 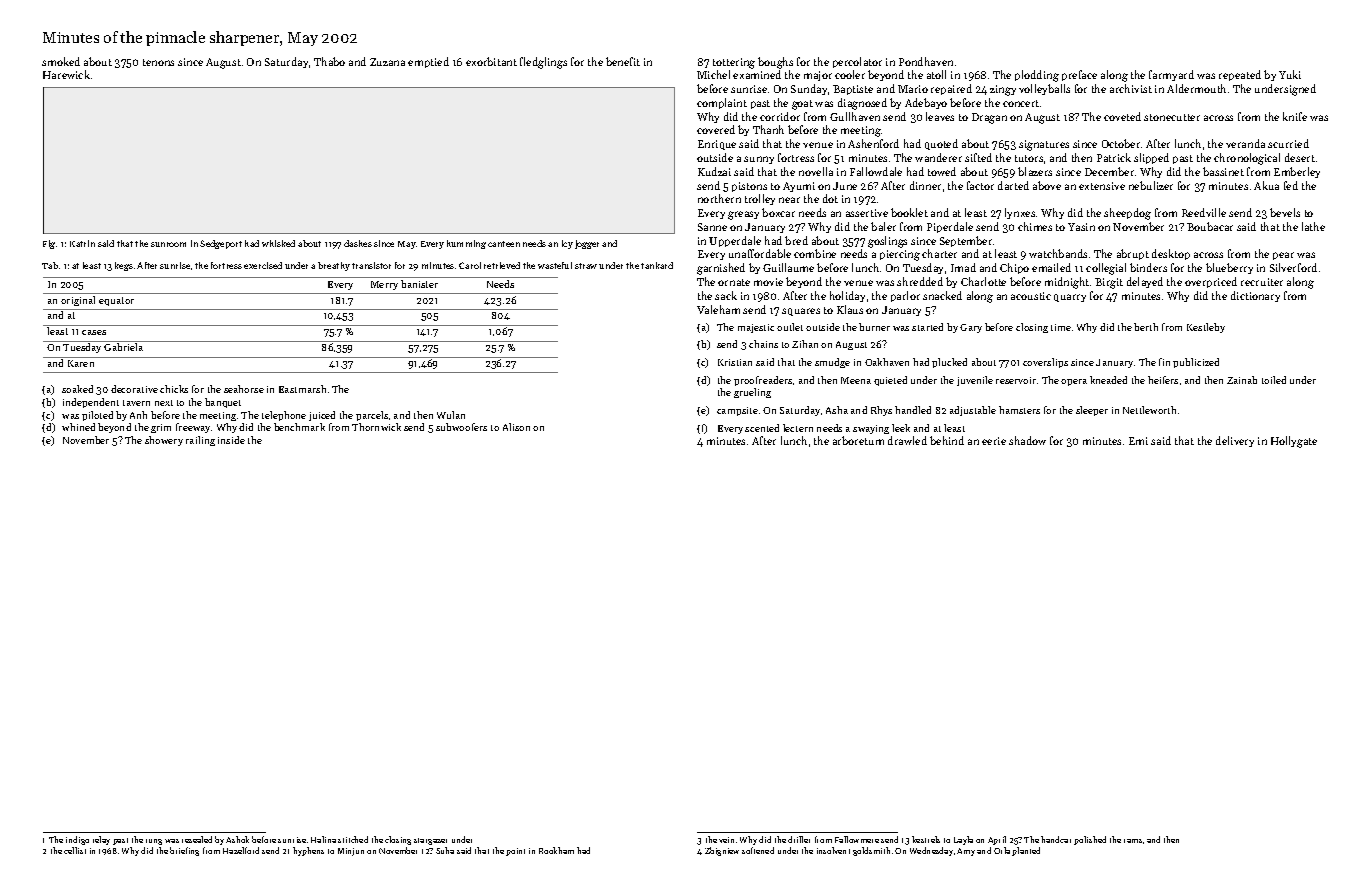 I want to click on Zuzana, so click(x=387, y=62).
